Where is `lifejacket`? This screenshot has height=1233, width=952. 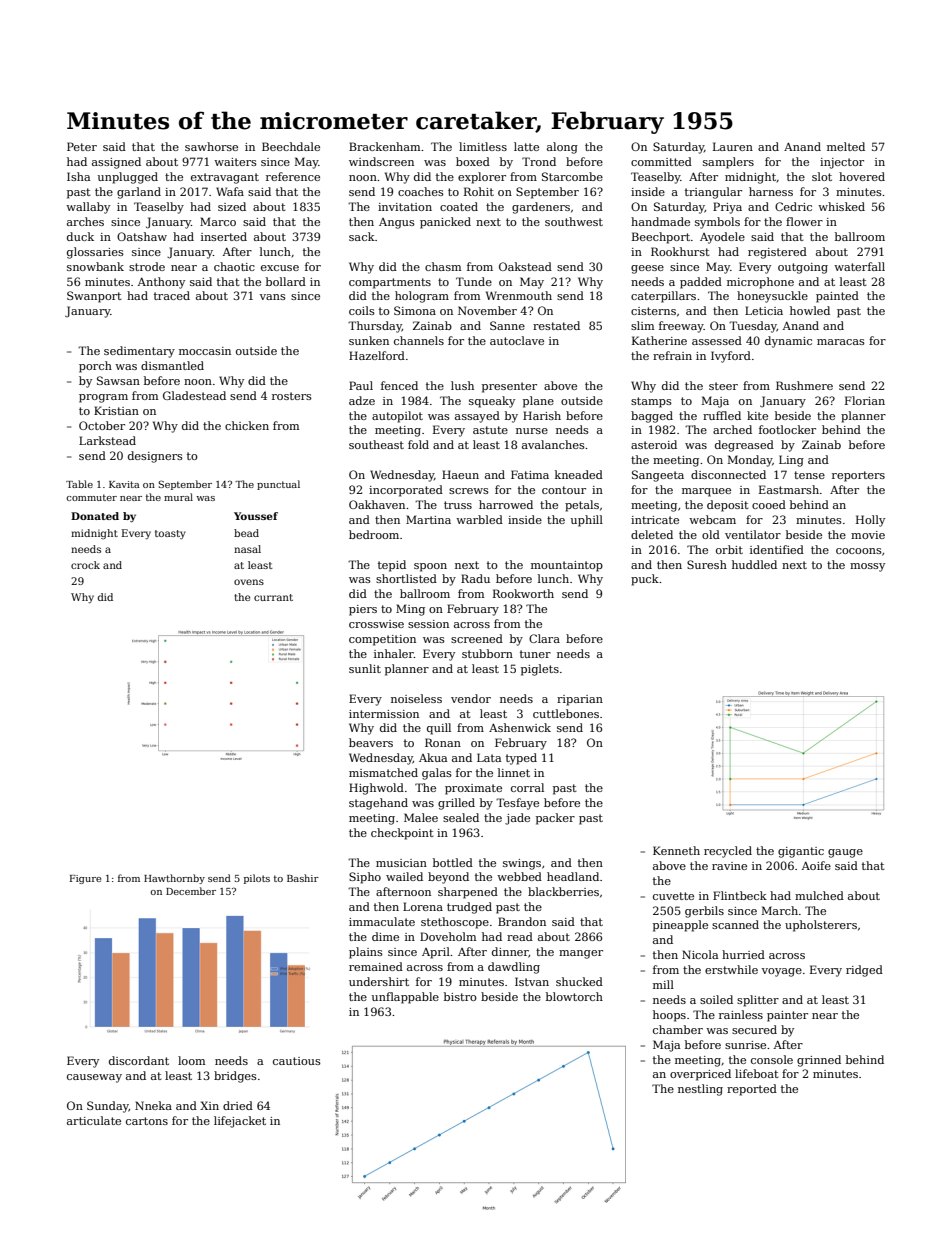 lifejacket is located at coordinates (240, 1122).
